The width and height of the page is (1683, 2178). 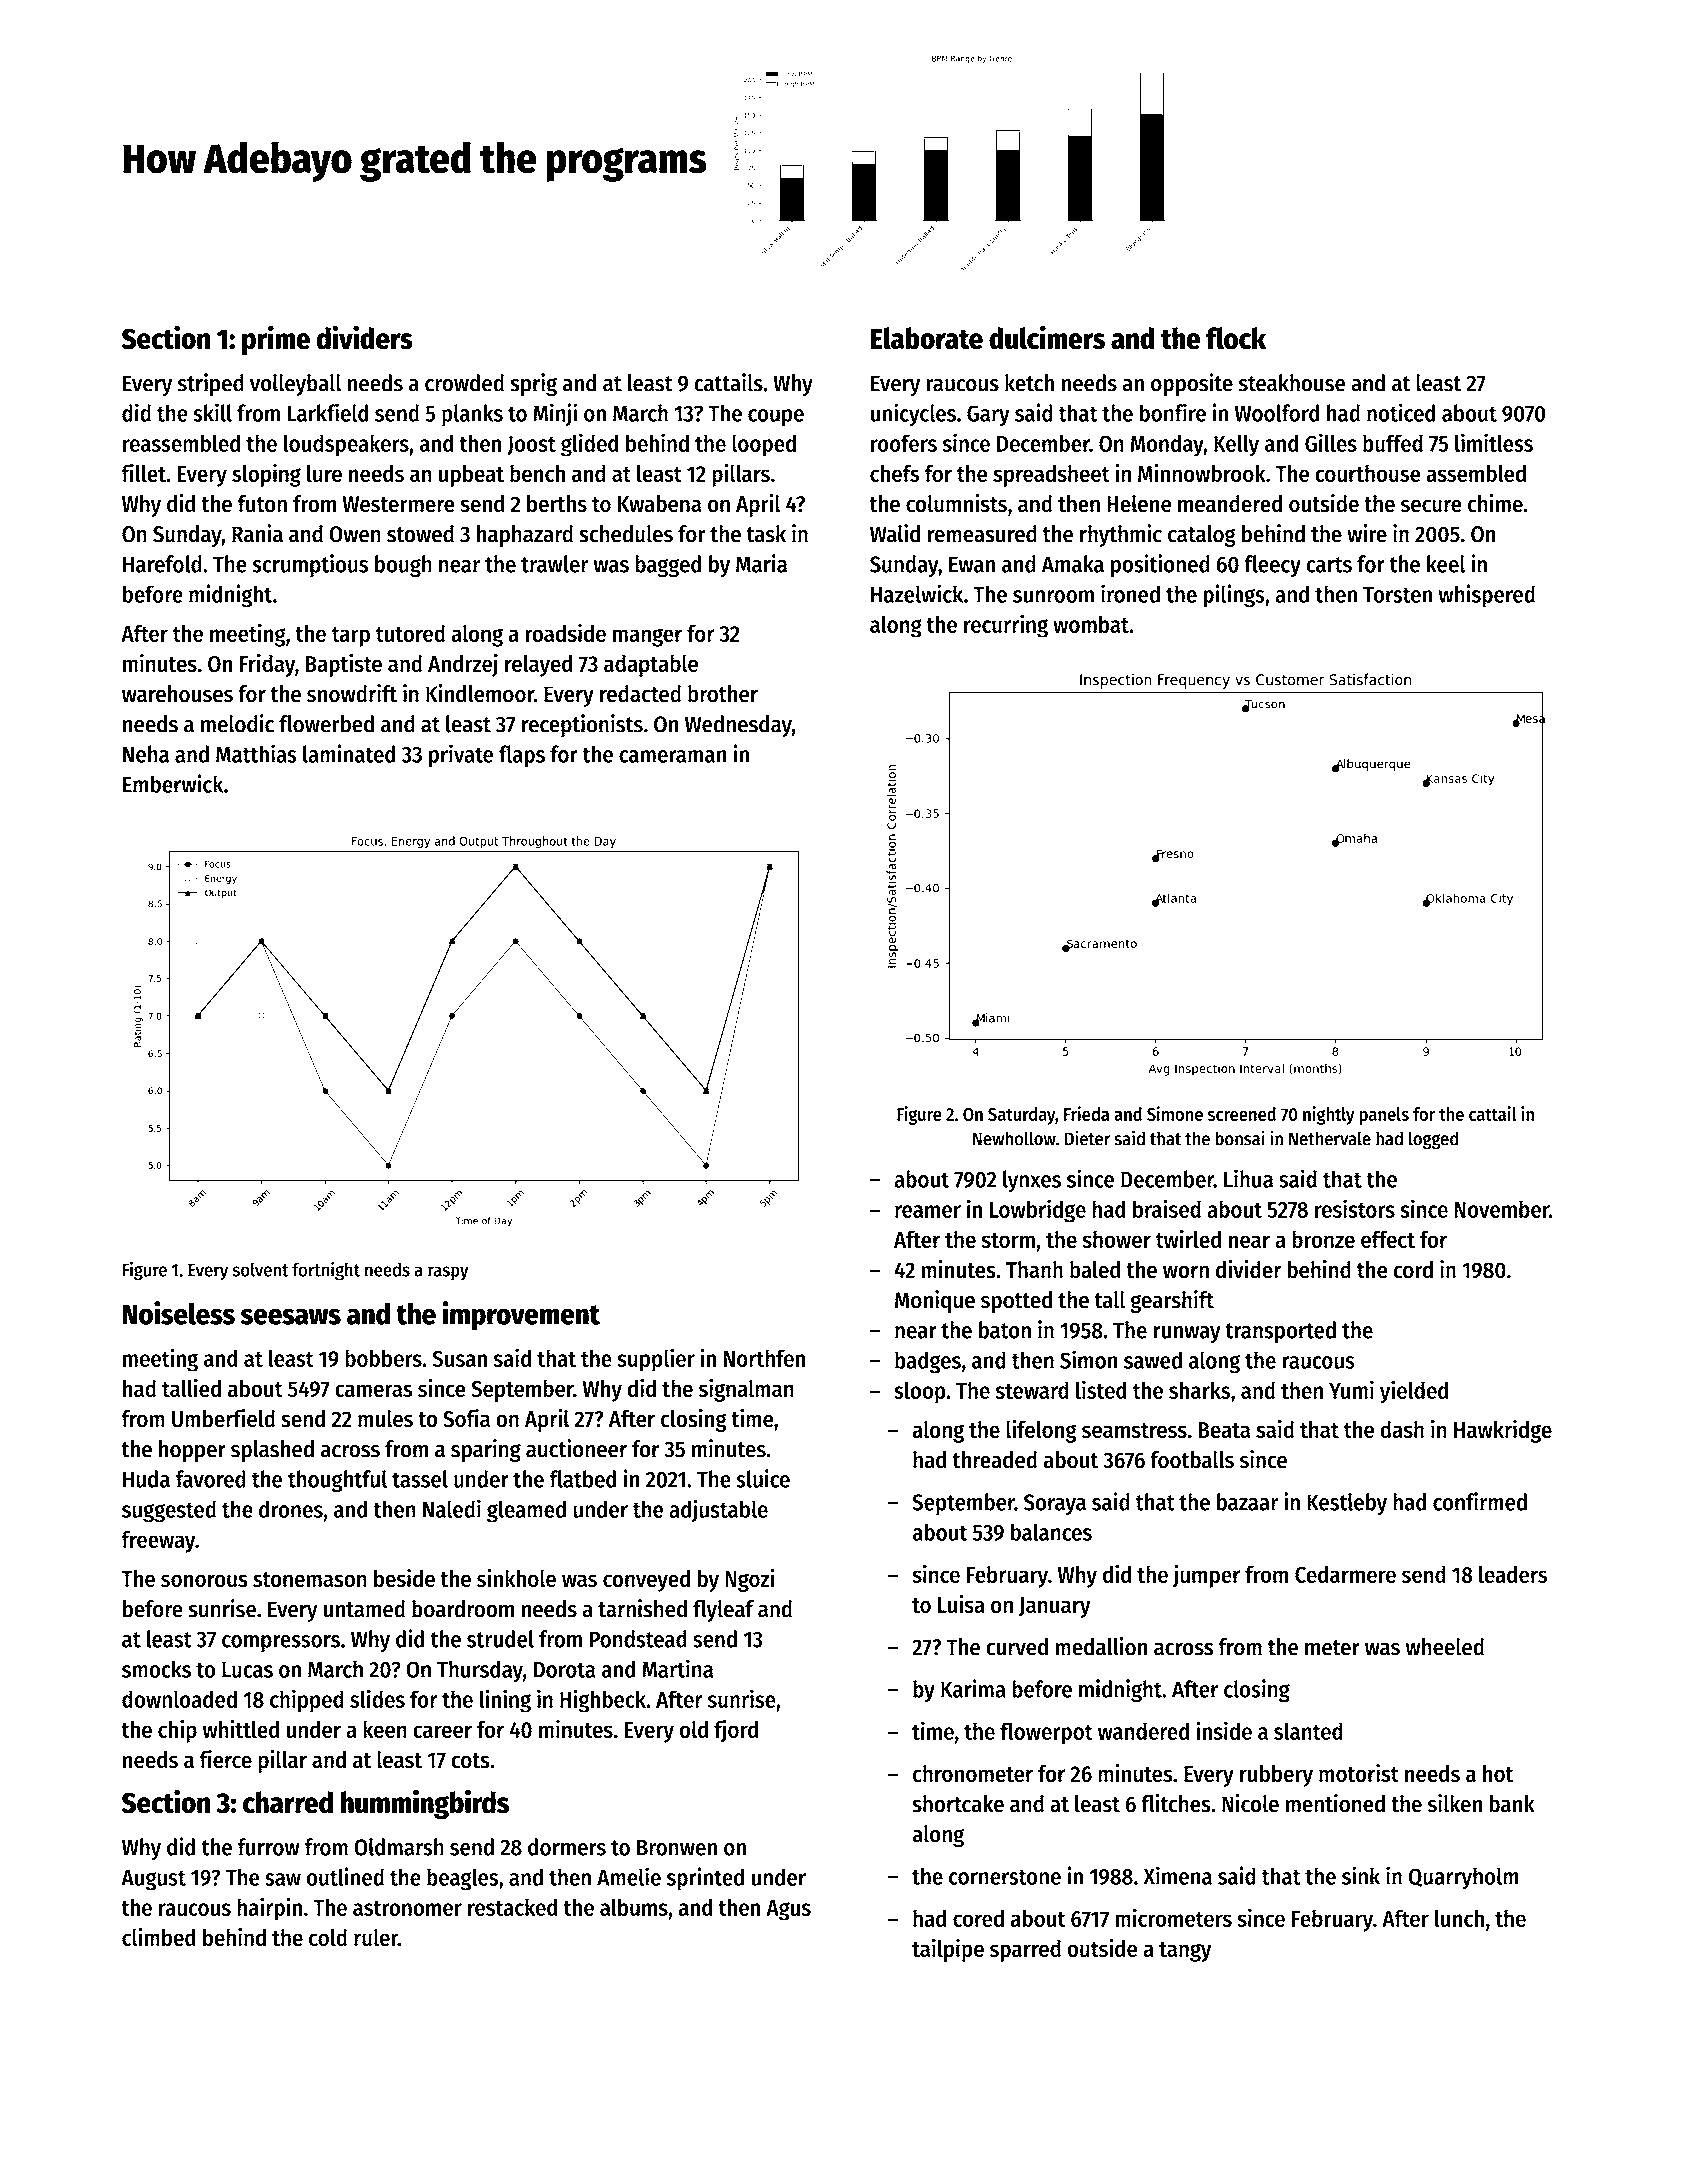 I want to click on Newhollow, so click(x=1014, y=1138).
